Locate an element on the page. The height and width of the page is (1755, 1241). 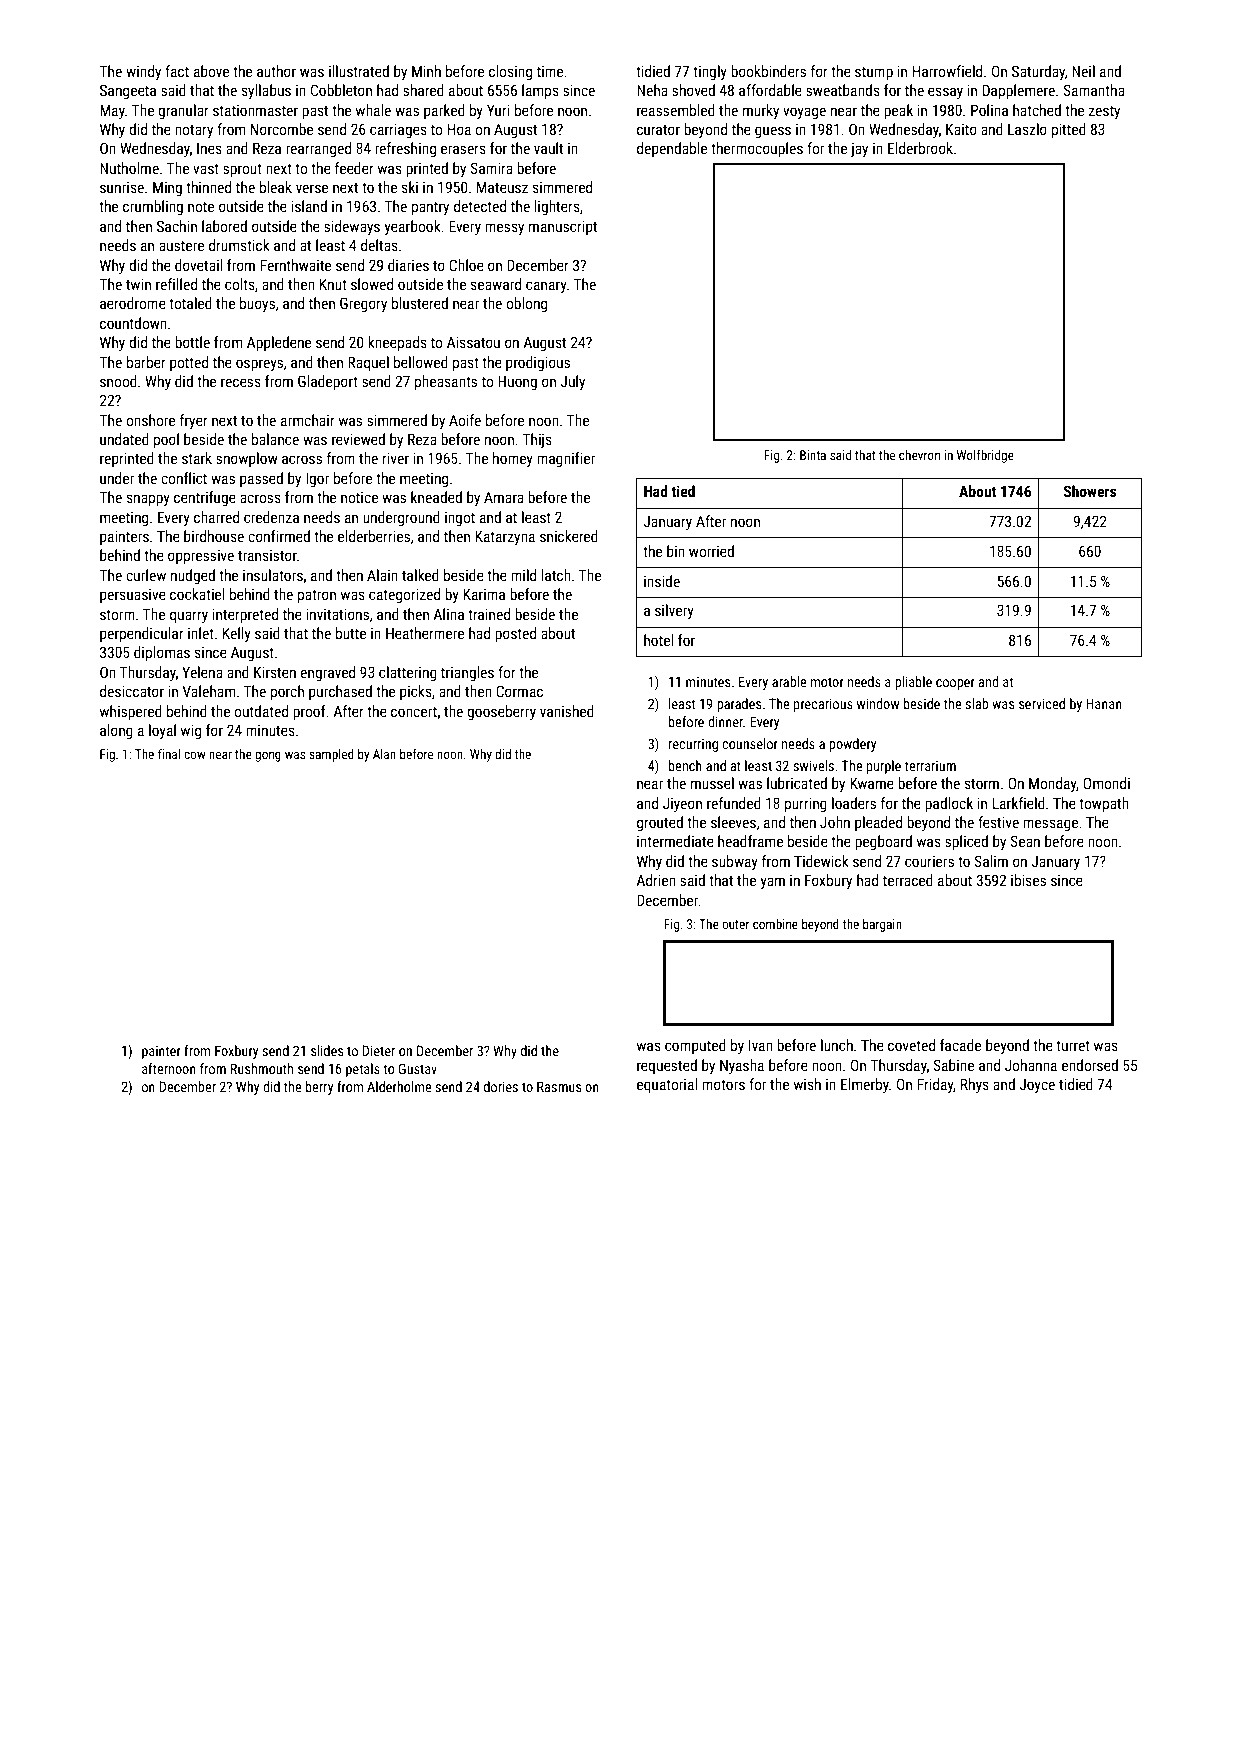
ibises is located at coordinates (1028, 880).
